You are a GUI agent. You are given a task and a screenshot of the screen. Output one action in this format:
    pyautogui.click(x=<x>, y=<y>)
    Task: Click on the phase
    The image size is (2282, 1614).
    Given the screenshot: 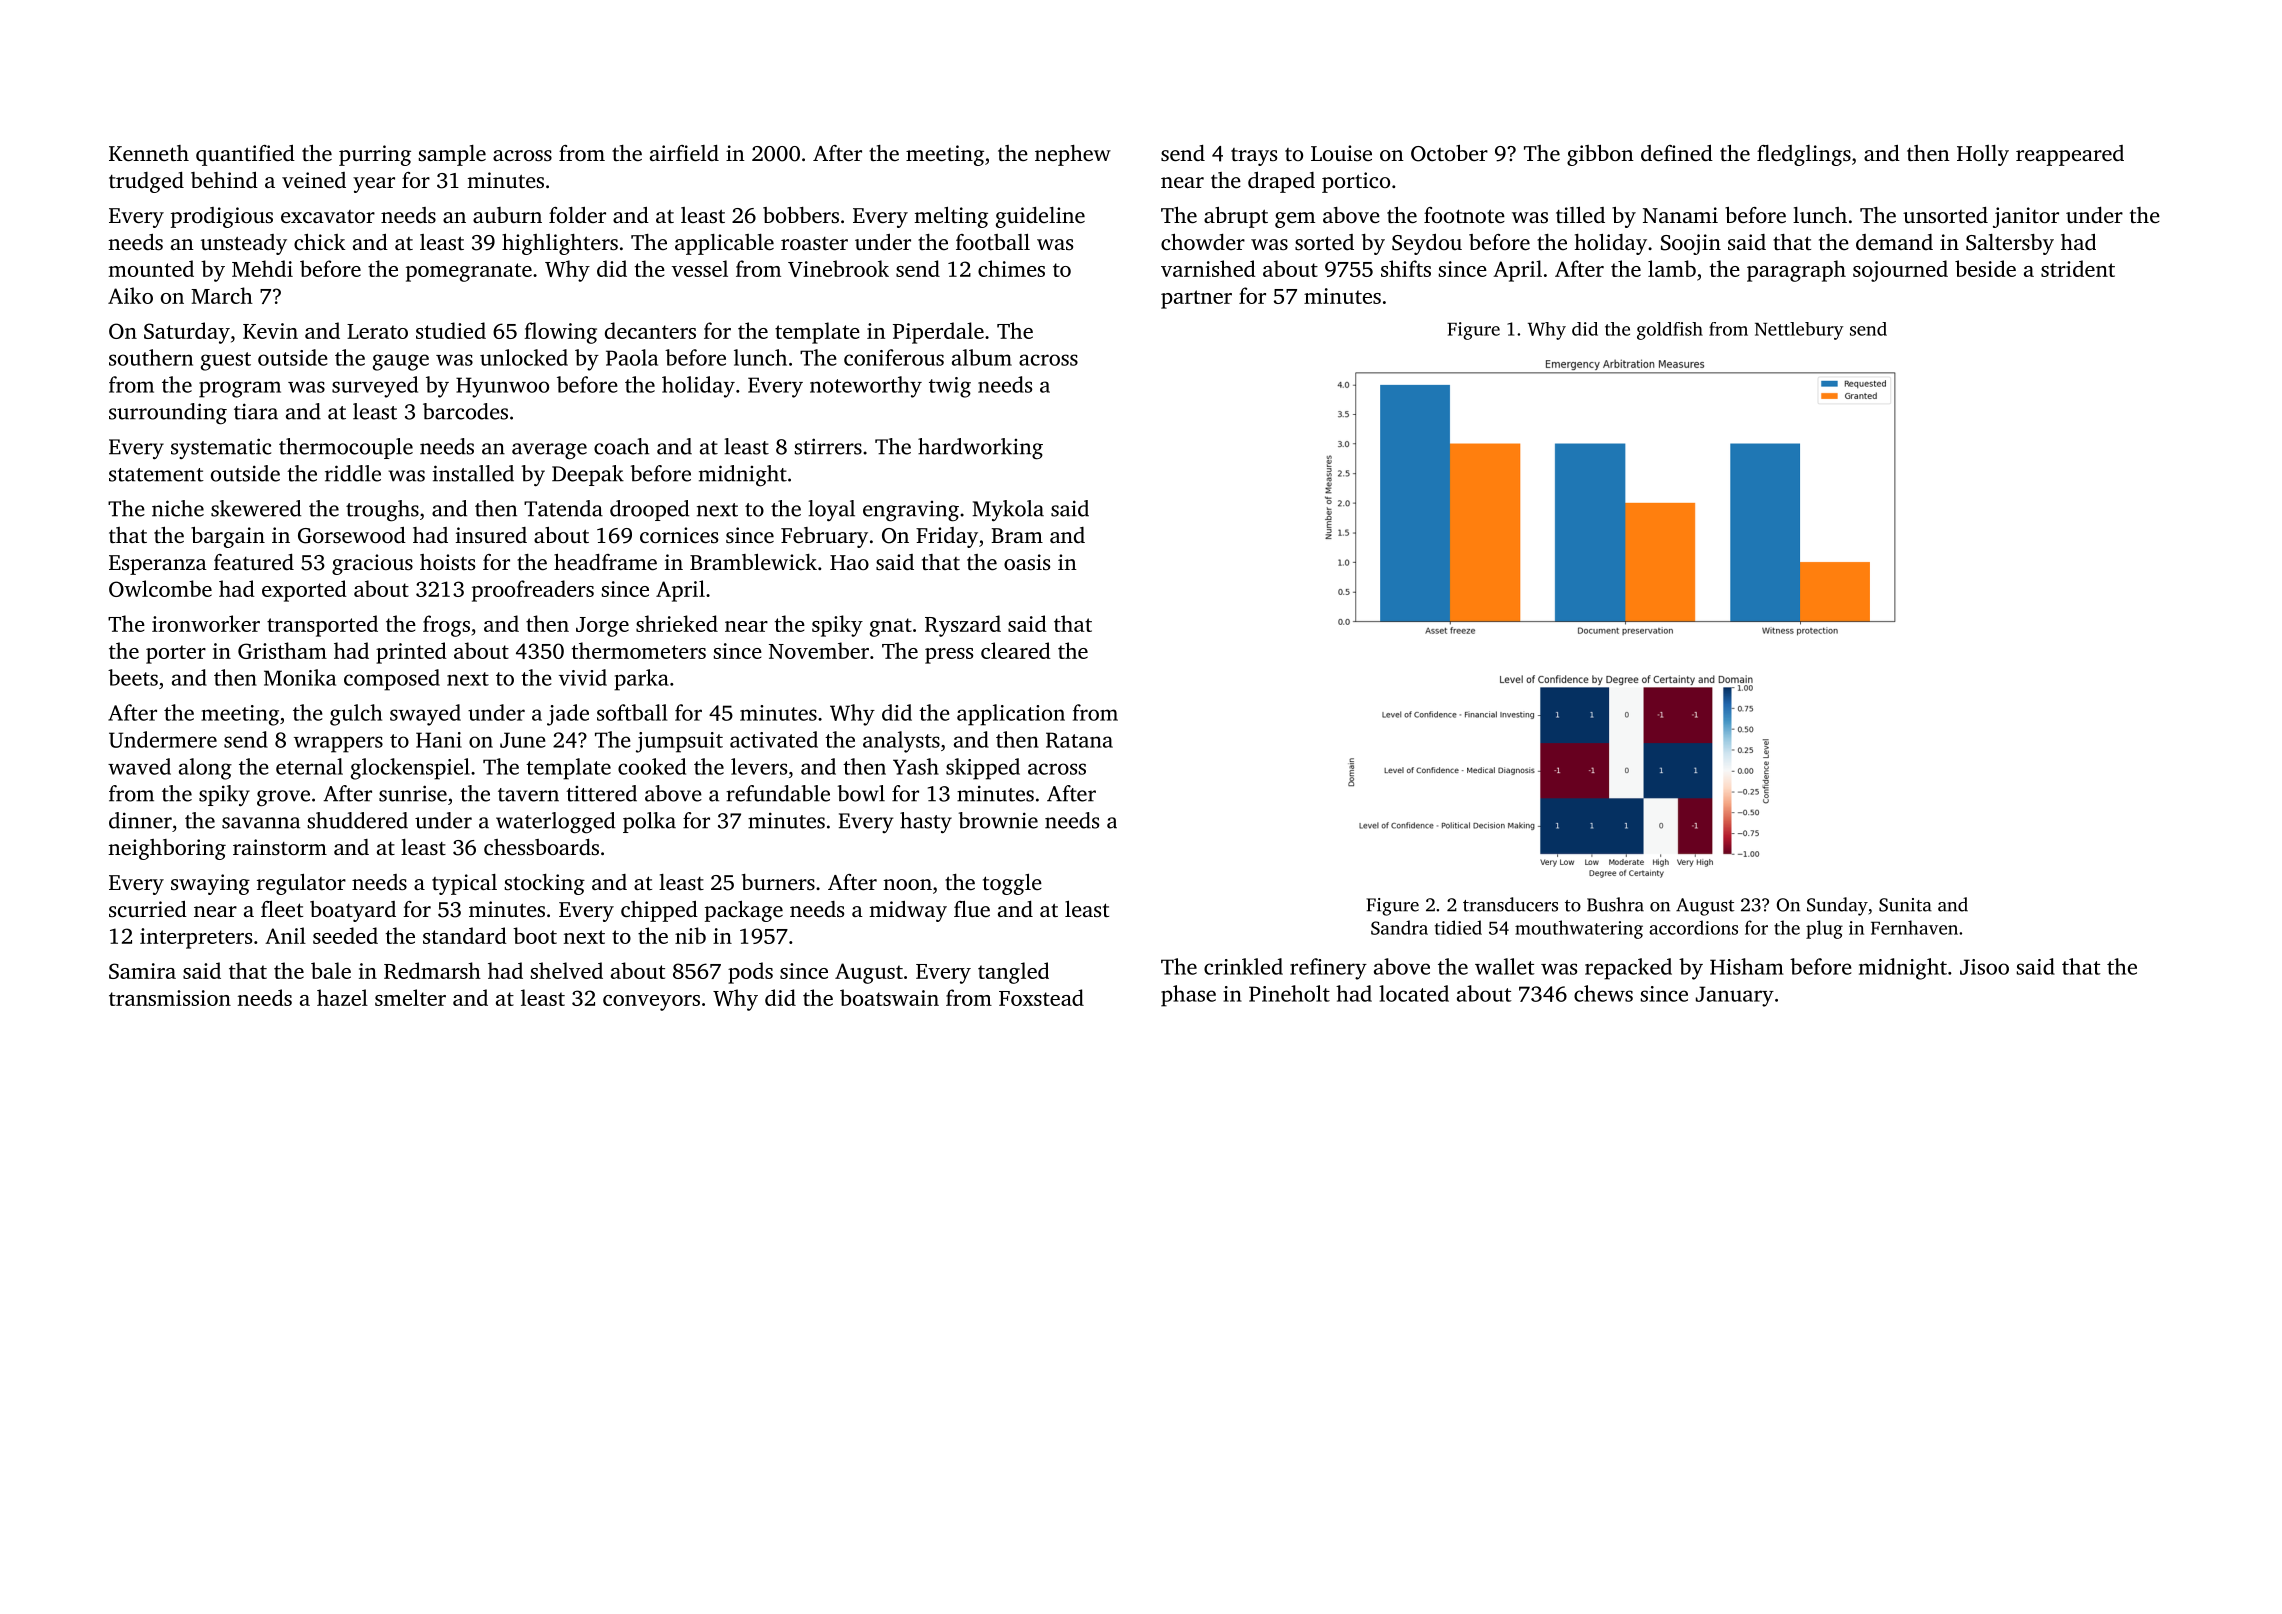 What is the action you would take?
    pyautogui.click(x=1188, y=996)
